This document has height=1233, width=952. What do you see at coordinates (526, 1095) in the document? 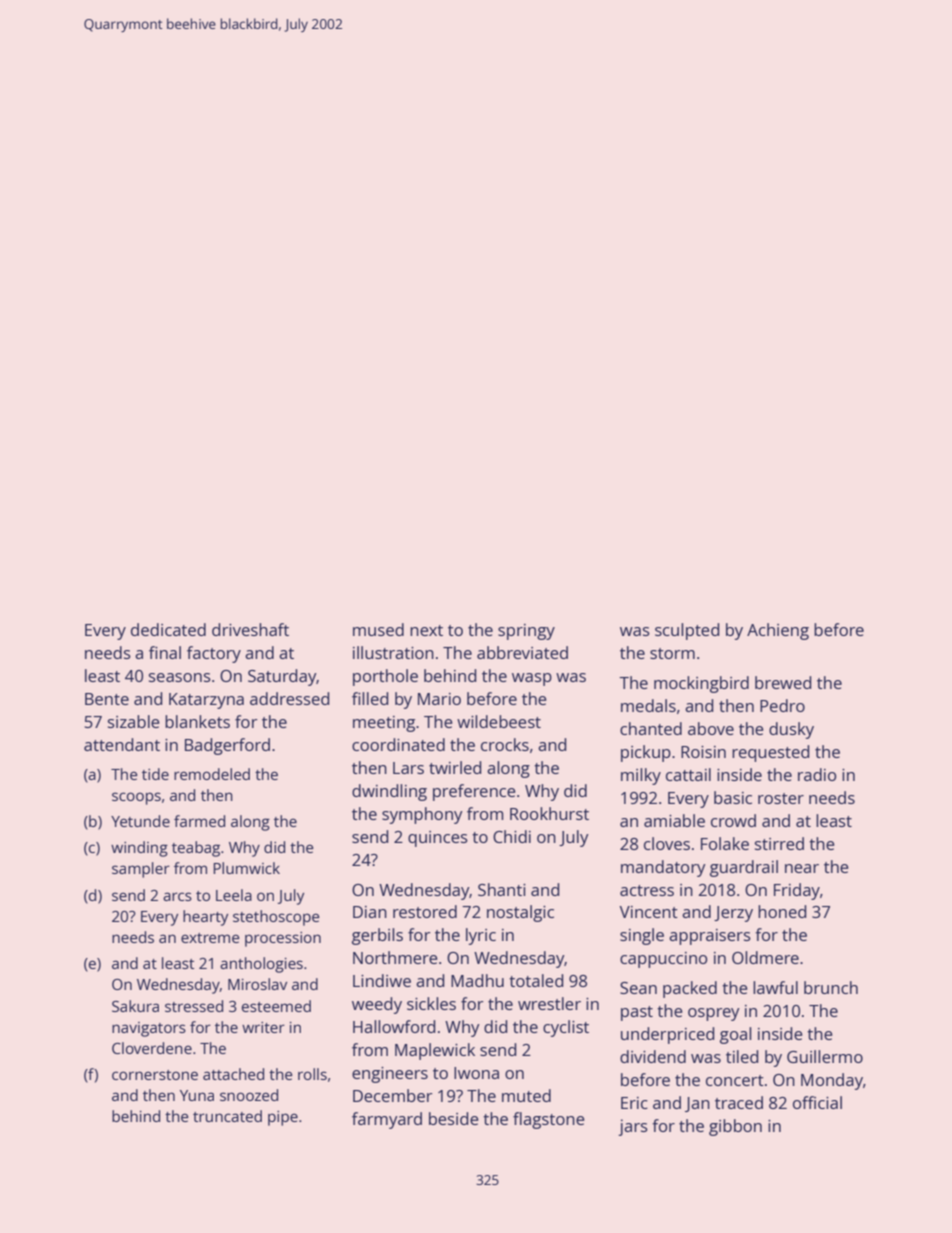
I see `muted` at bounding box center [526, 1095].
